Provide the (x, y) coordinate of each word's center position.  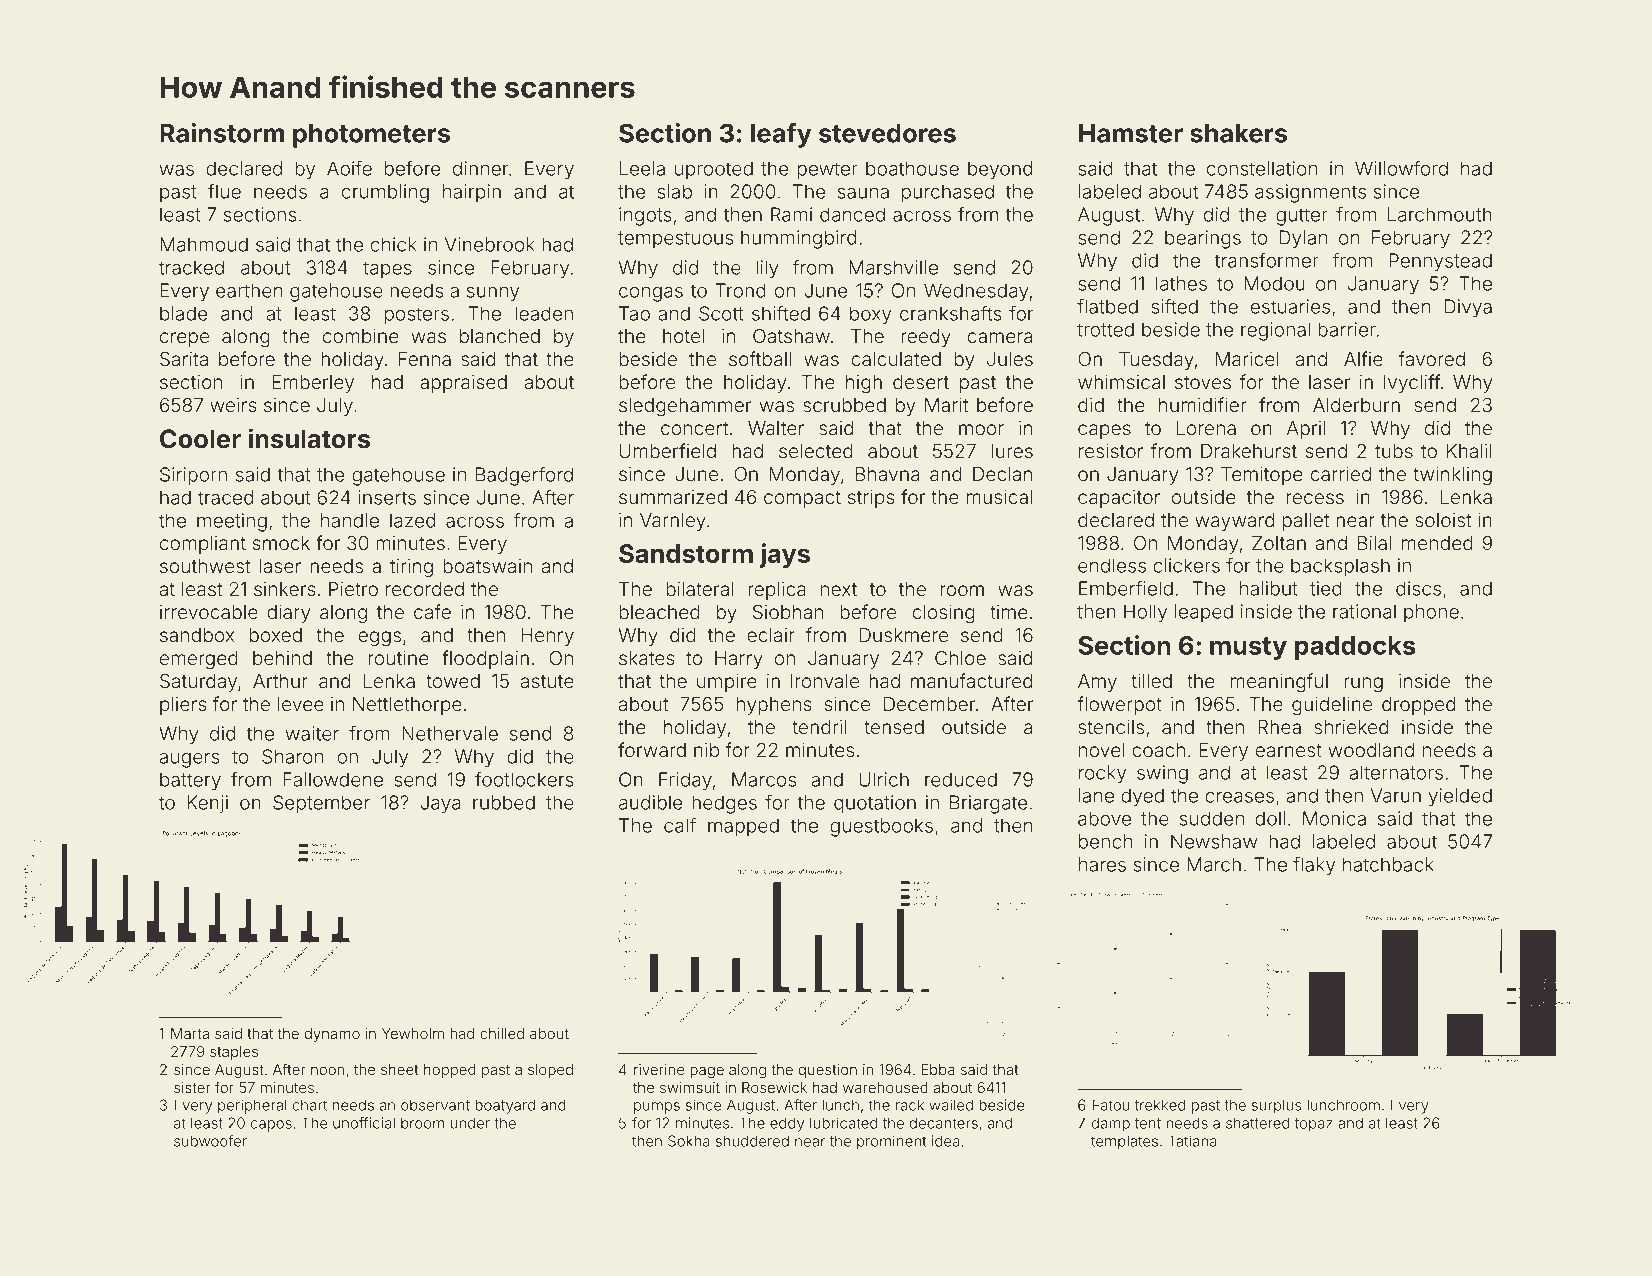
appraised (463, 384)
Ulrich (884, 779)
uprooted (714, 170)
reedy (926, 338)
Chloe (960, 658)
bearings (1203, 239)
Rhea (1279, 727)
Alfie (1363, 358)
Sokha (689, 1141)
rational (1364, 611)
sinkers (285, 589)
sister (192, 1087)
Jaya (440, 804)
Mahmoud (204, 244)
